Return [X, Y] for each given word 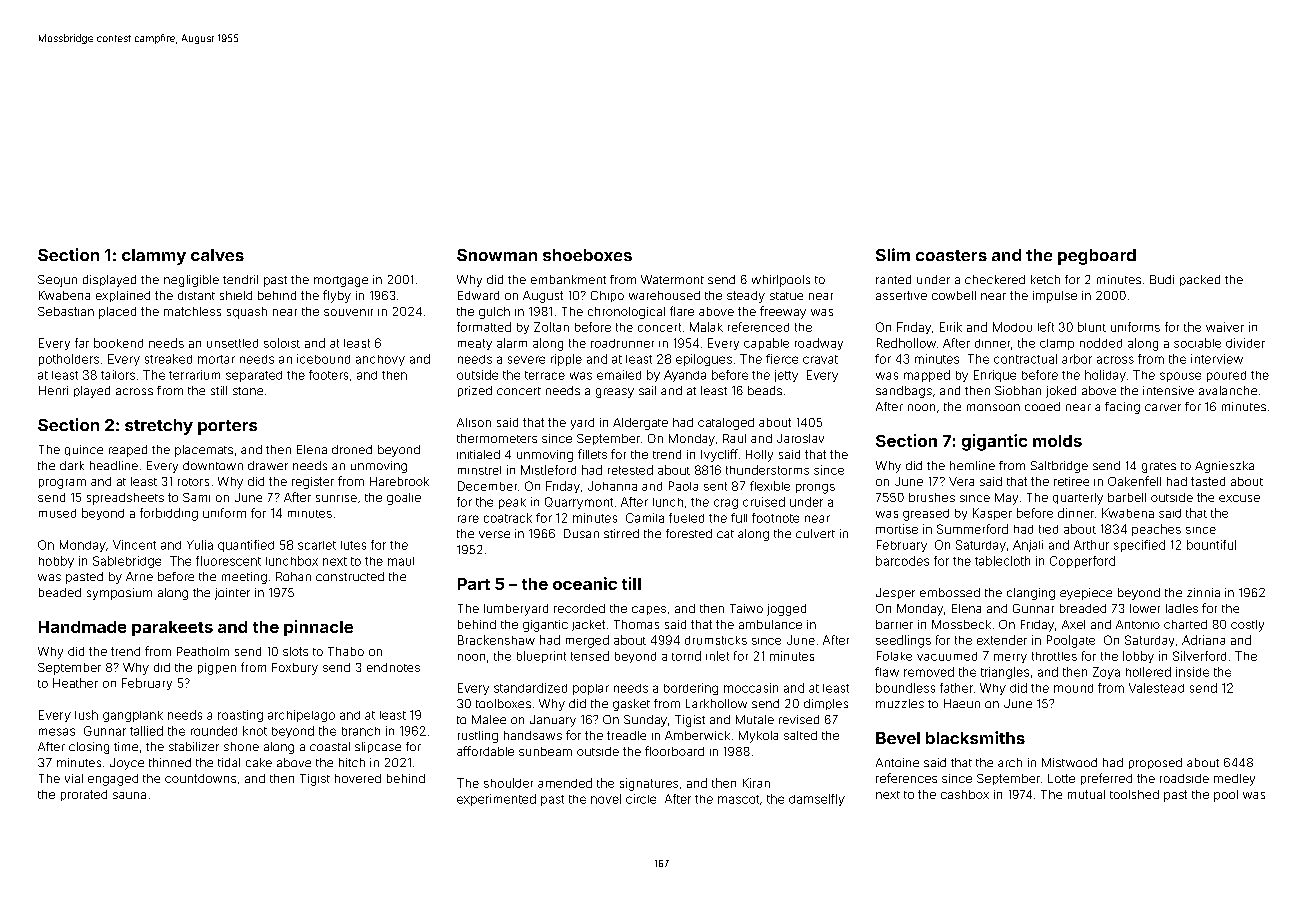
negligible [191, 281]
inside [1192, 672]
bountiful [1211, 545]
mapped [927, 376]
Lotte [1061, 778]
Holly [759, 456]
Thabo [346, 651]
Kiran [756, 783]
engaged [113, 780]
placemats [204, 451]
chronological [626, 313]
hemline [972, 465]
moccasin [751, 688]
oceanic [585, 583]
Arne [139, 576]
